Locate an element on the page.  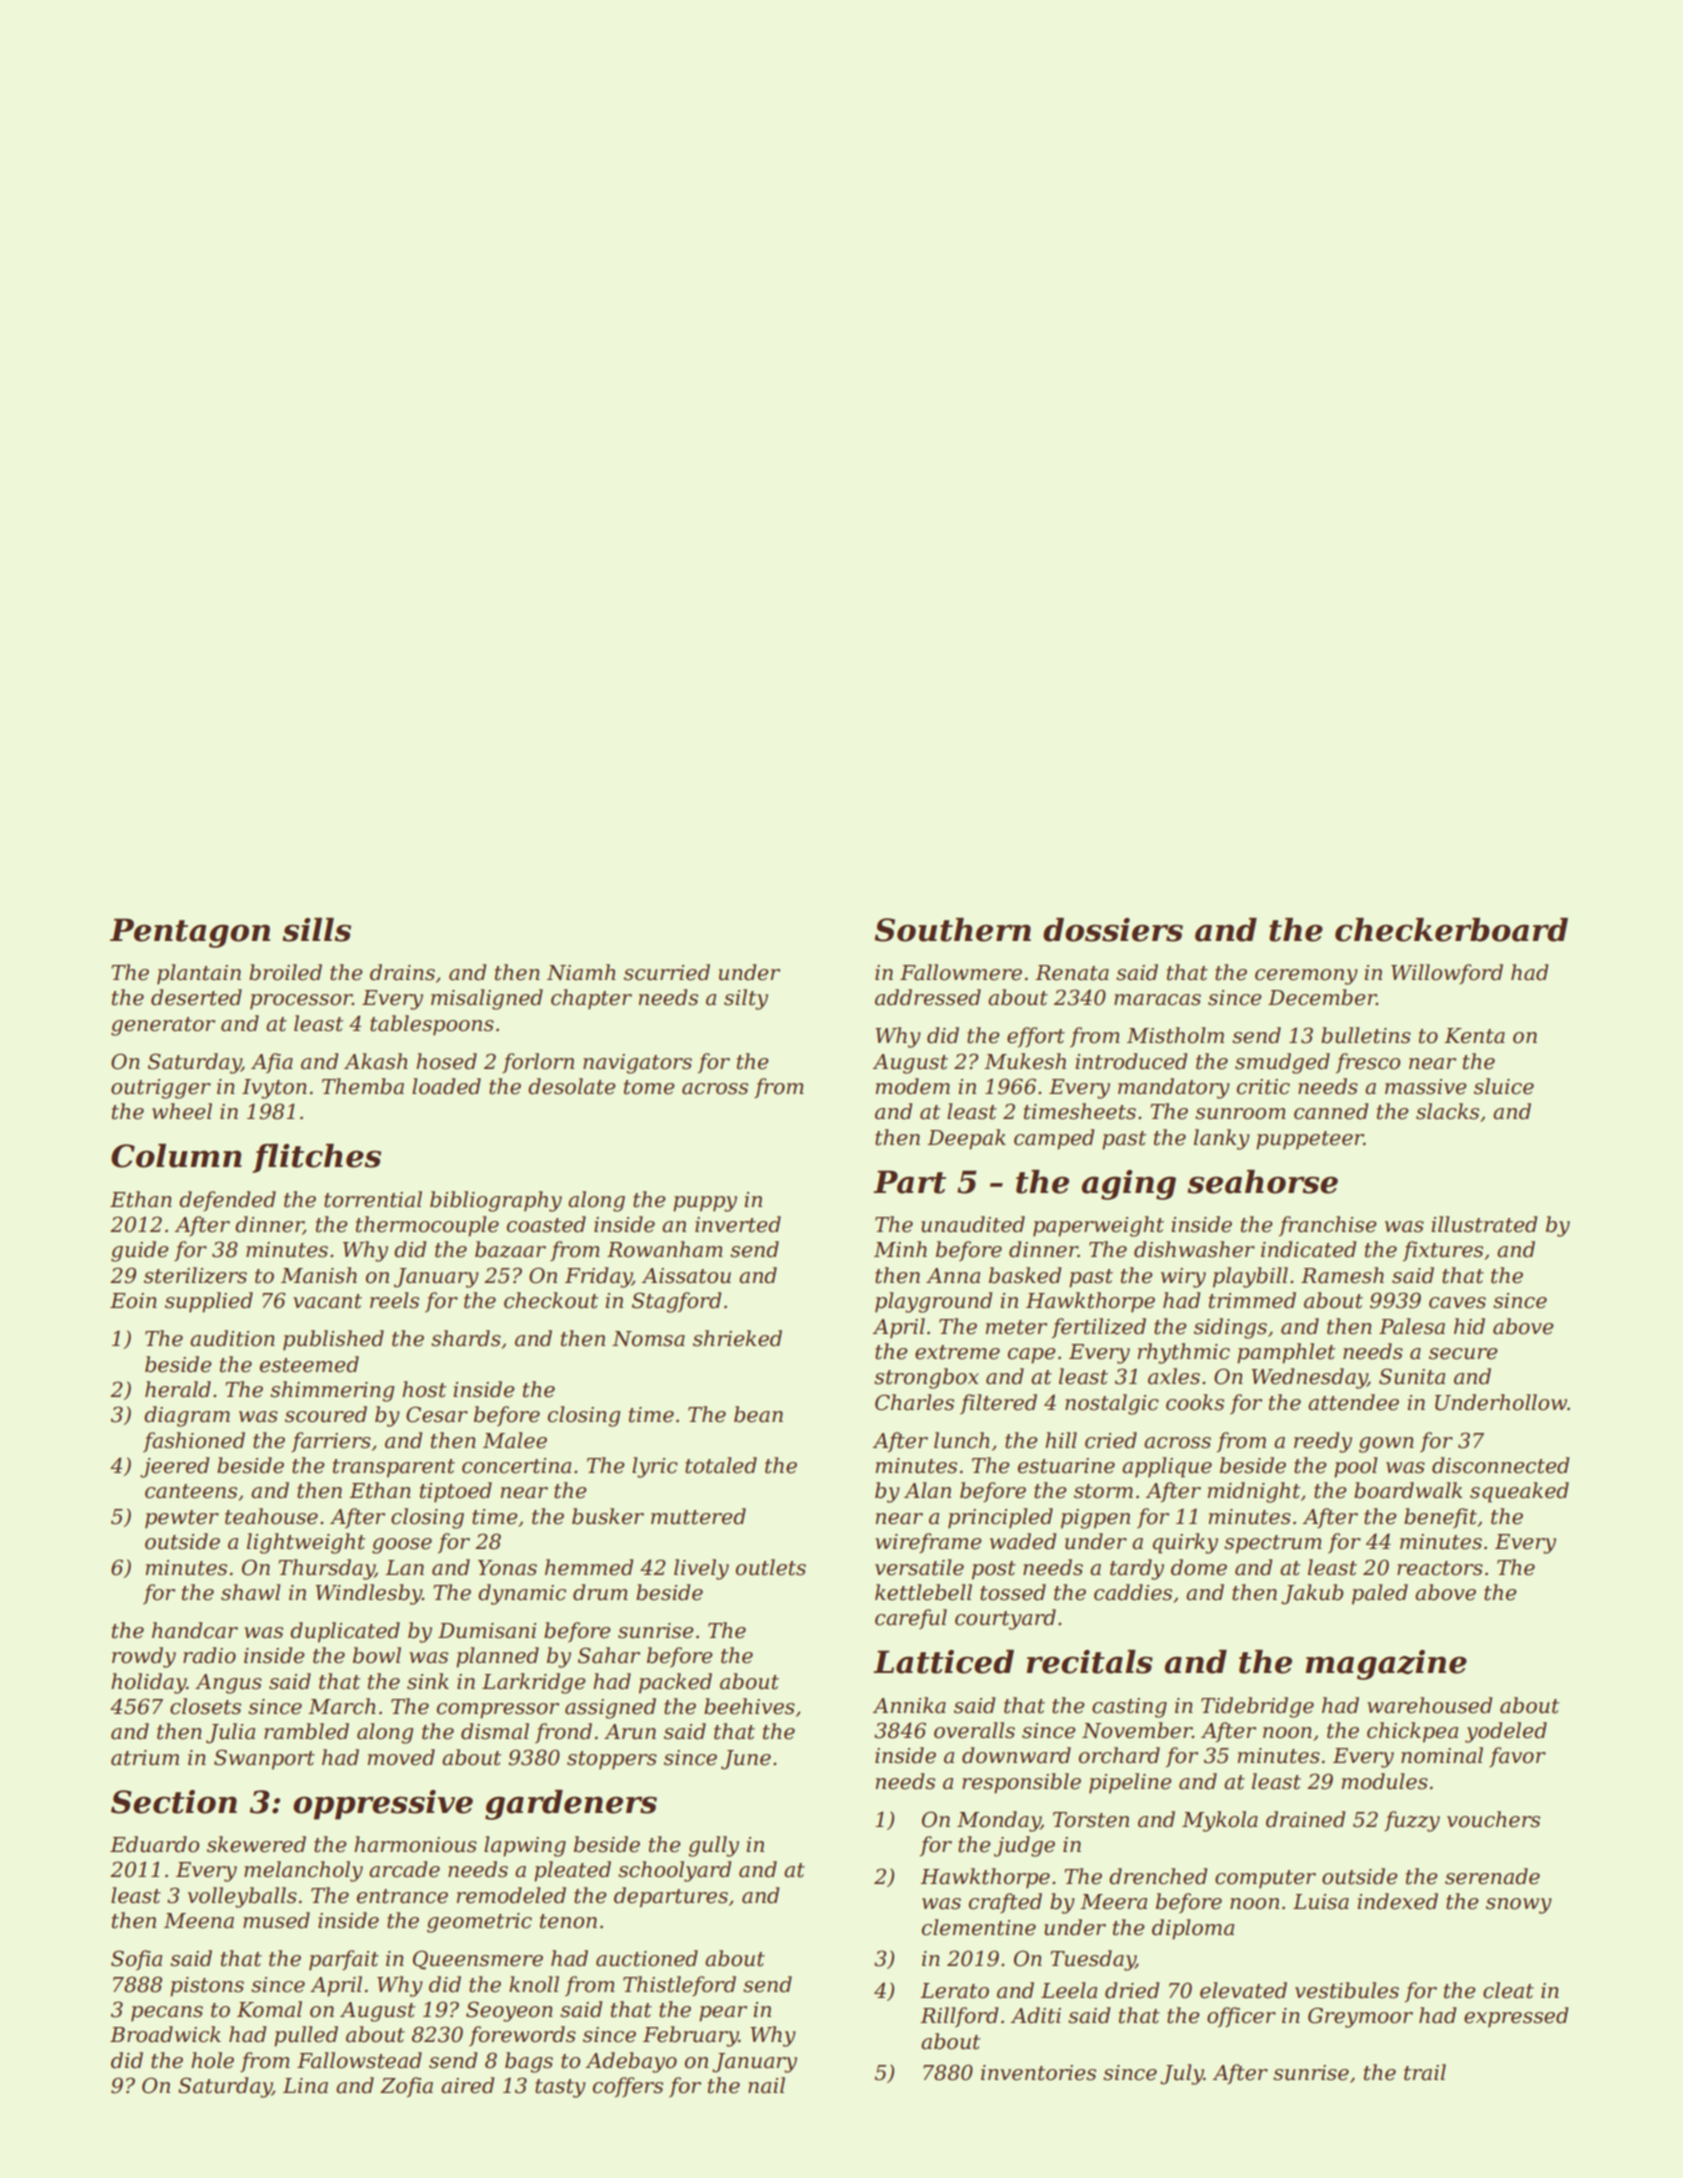
outrigger is located at coordinates (161, 1089).
